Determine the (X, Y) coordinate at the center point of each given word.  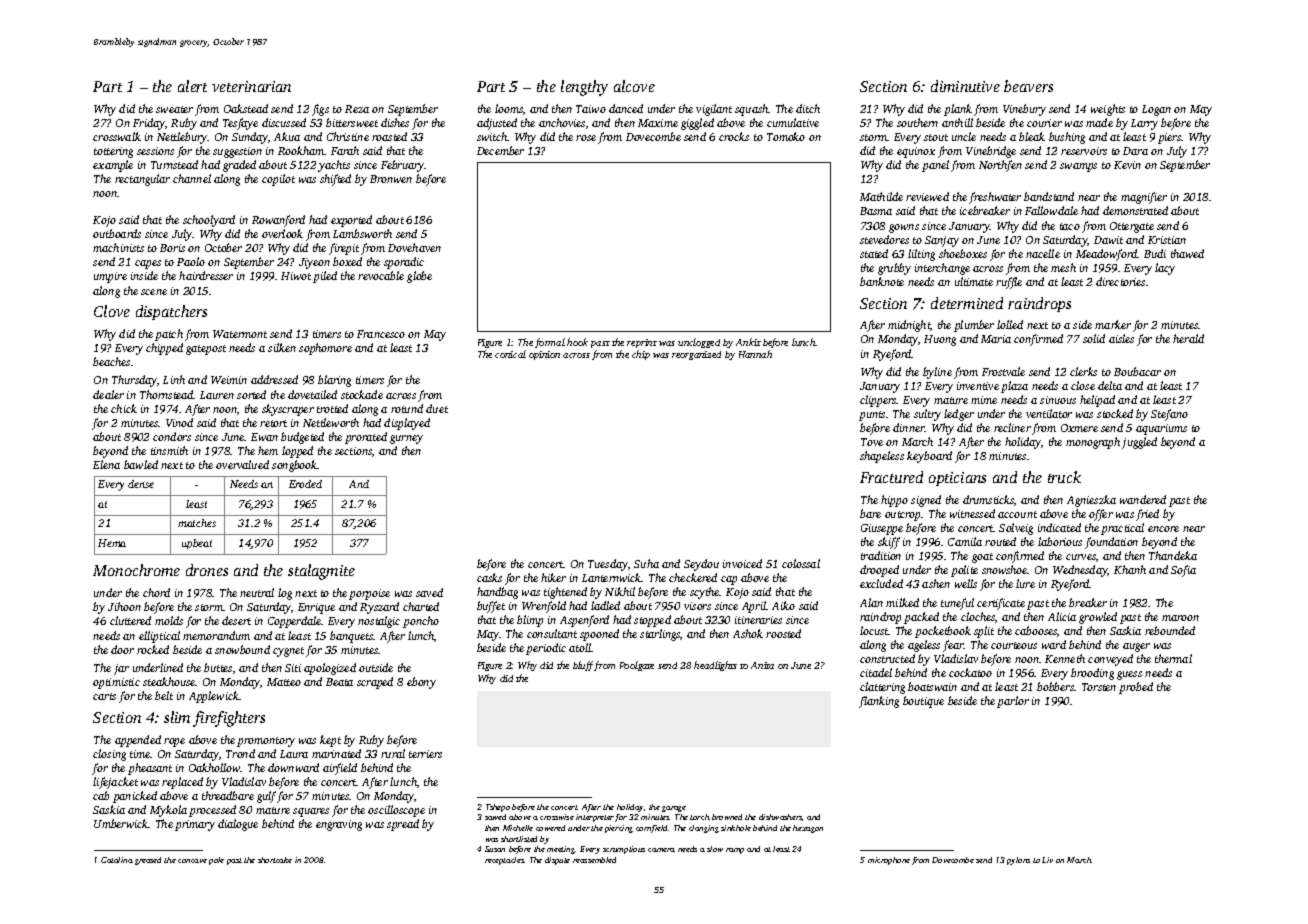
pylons (1018, 861)
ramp (735, 851)
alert (192, 86)
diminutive (965, 86)
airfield (340, 769)
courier (1044, 123)
